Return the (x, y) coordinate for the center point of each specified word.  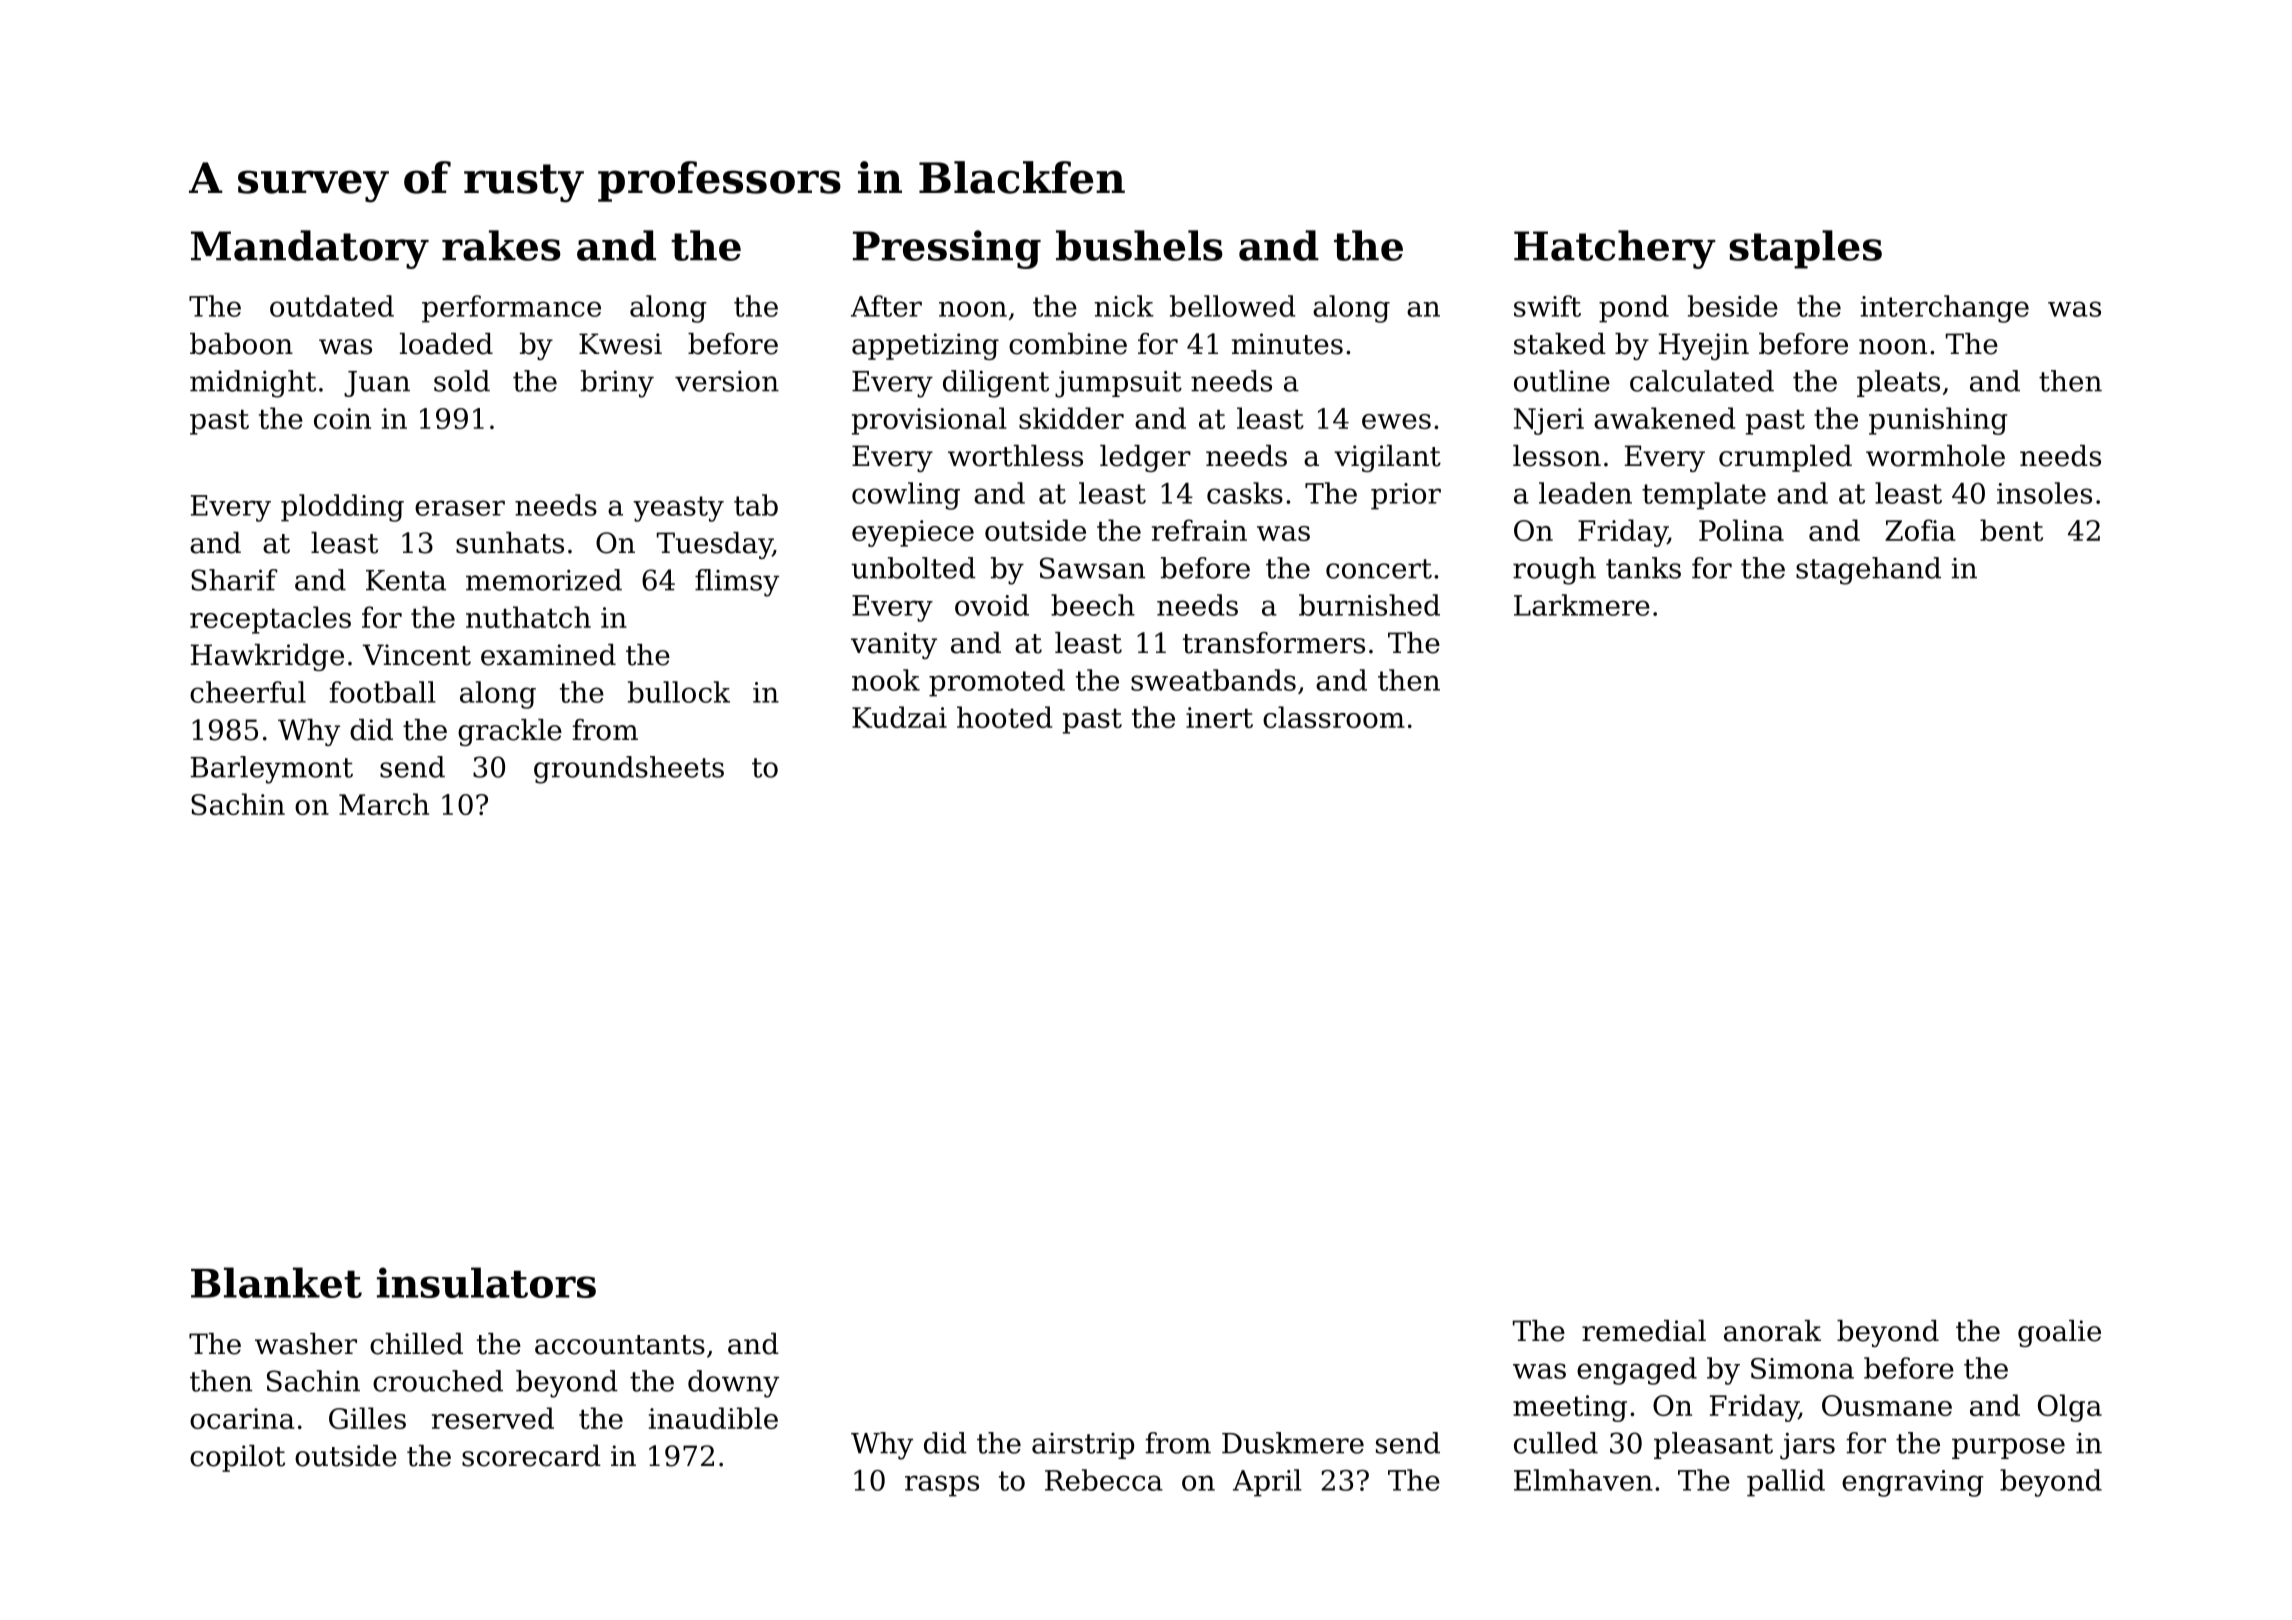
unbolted (913, 568)
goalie (2059, 1333)
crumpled (1785, 458)
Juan (377, 384)
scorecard (531, 1456)
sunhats (510, 543)
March (384, 804)
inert (1219, 717)
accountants (620, 1345)
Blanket (276, 1282)
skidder (1071, 418)
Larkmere (1582, 605)
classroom (1334, 717)
